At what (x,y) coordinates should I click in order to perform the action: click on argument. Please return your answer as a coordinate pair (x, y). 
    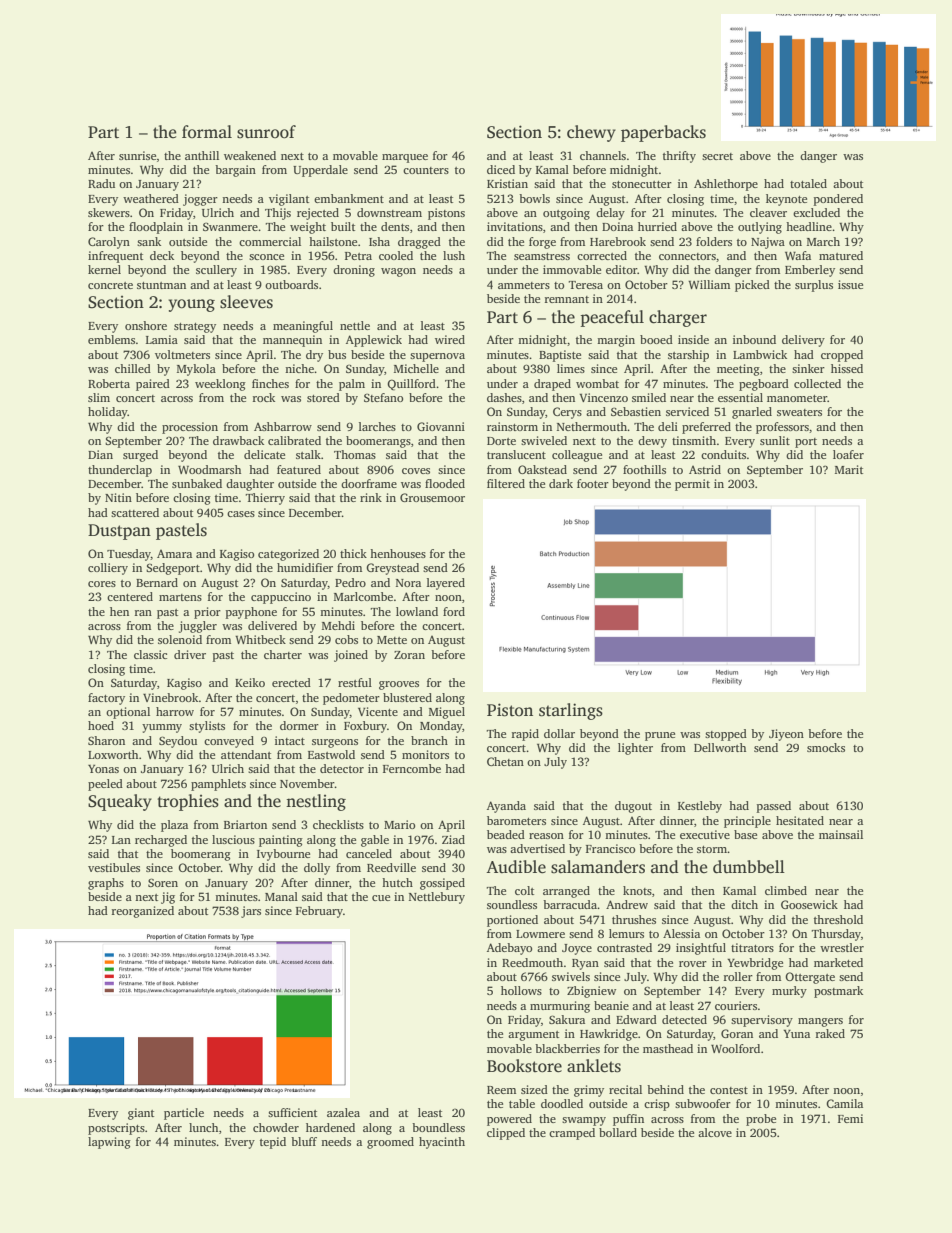
    Looking at the image, I should click on (533, 1036).
